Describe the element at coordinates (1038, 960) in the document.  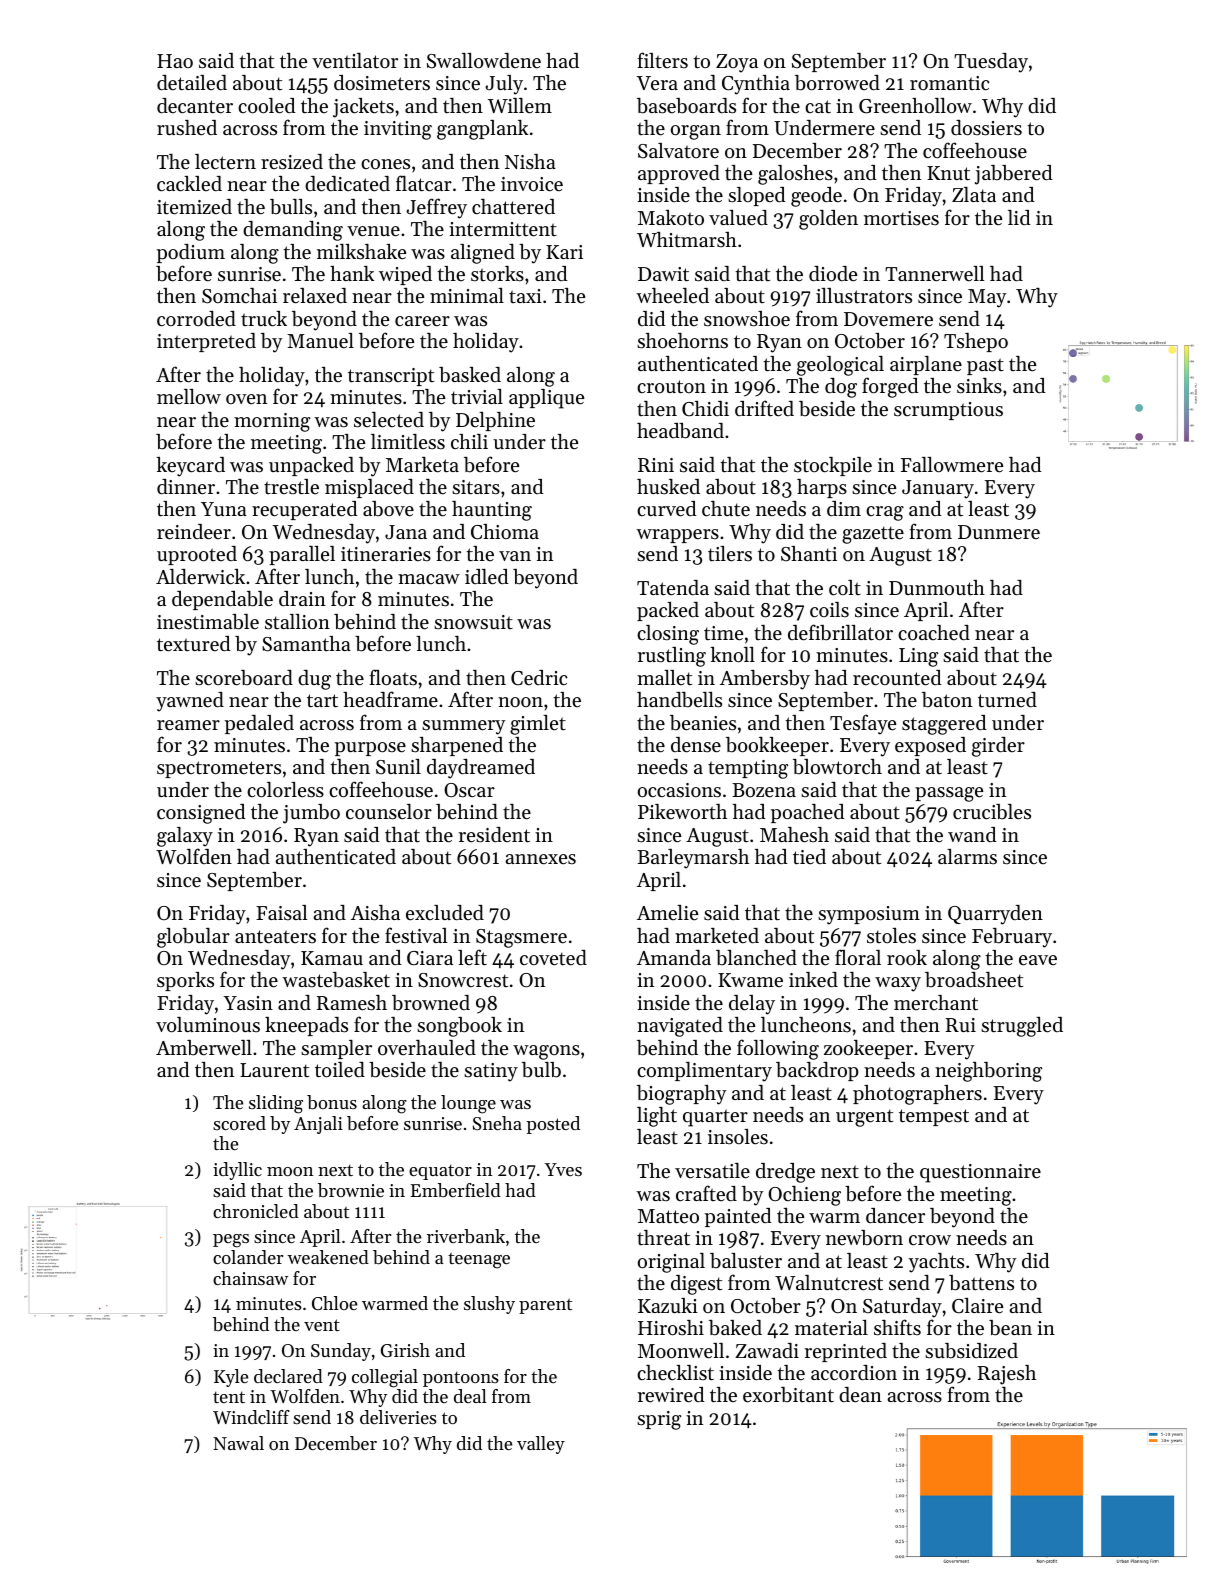
I see `eave` at that location.
